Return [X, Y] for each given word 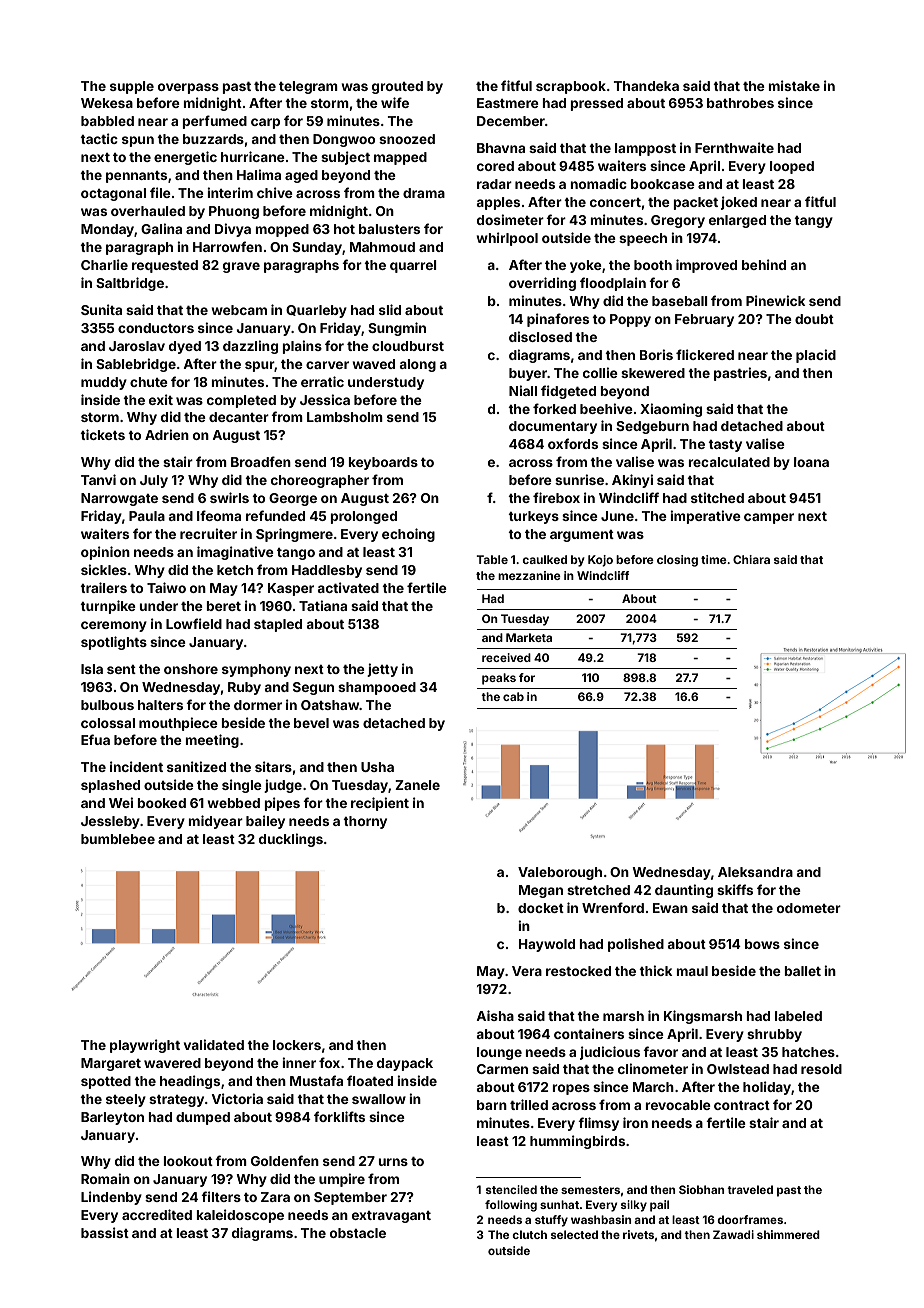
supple [132, 87]
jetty [382, 670]
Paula [147, 516]
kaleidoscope [240, 1216]
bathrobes [740, 103]
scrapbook [571, 87]
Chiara [751, 559]
